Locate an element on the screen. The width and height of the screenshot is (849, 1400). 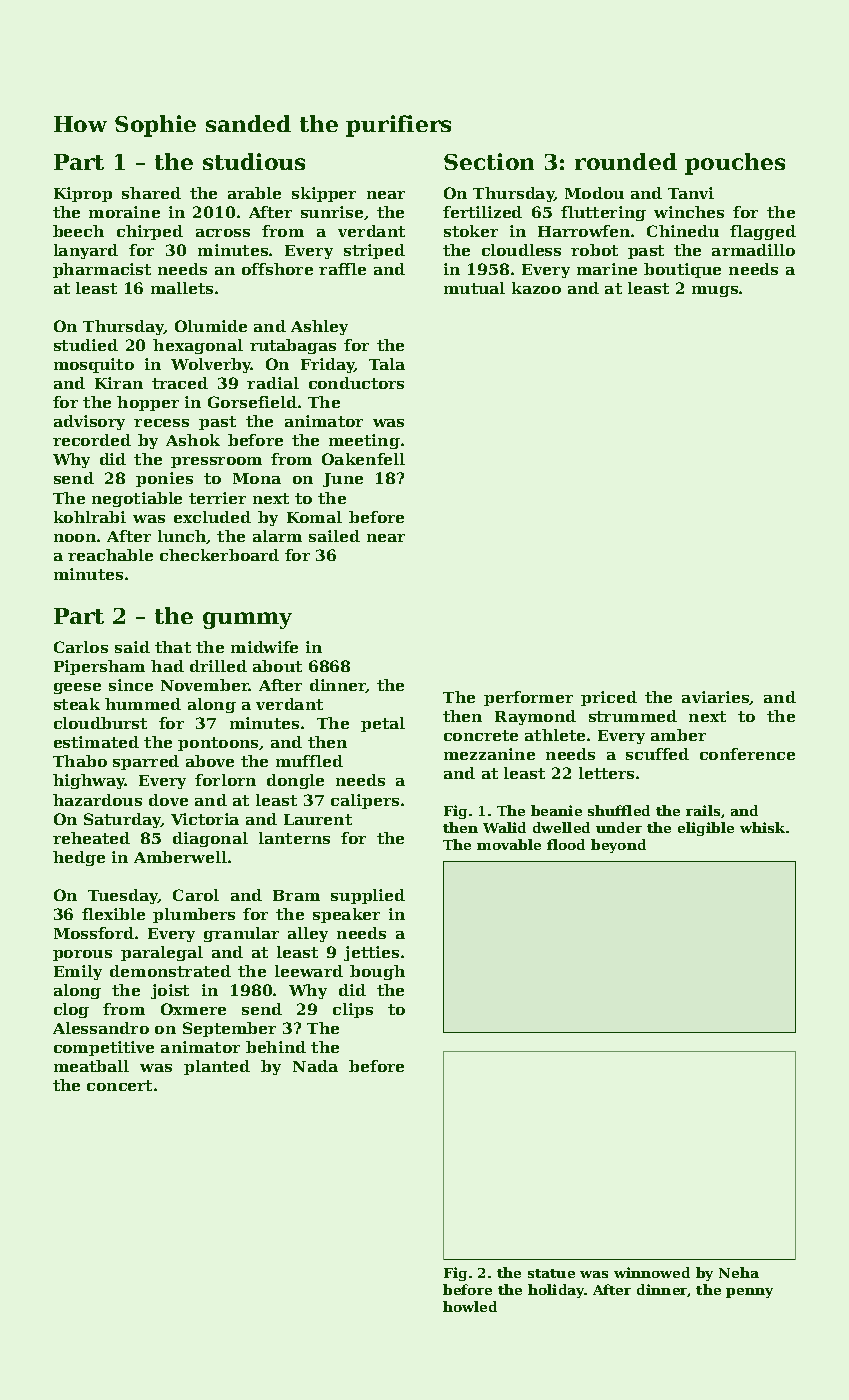
aviaries is located at coordinates (716, 698).
